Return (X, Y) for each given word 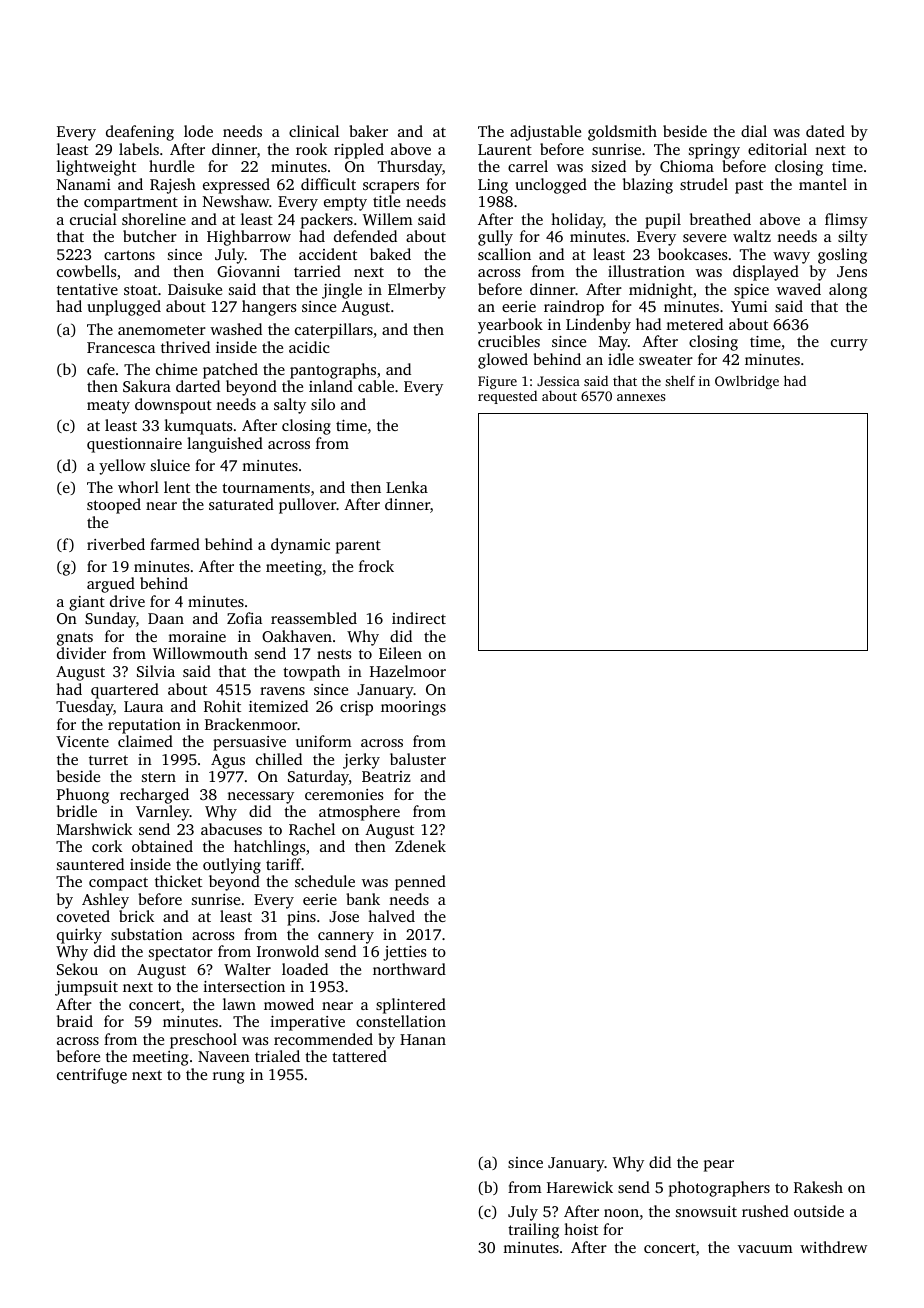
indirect (419, 618)
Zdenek (420, 846)
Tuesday (85, 708)
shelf (680, 380)
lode (198, 131)
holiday (577, 221)
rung (228, 1078)
